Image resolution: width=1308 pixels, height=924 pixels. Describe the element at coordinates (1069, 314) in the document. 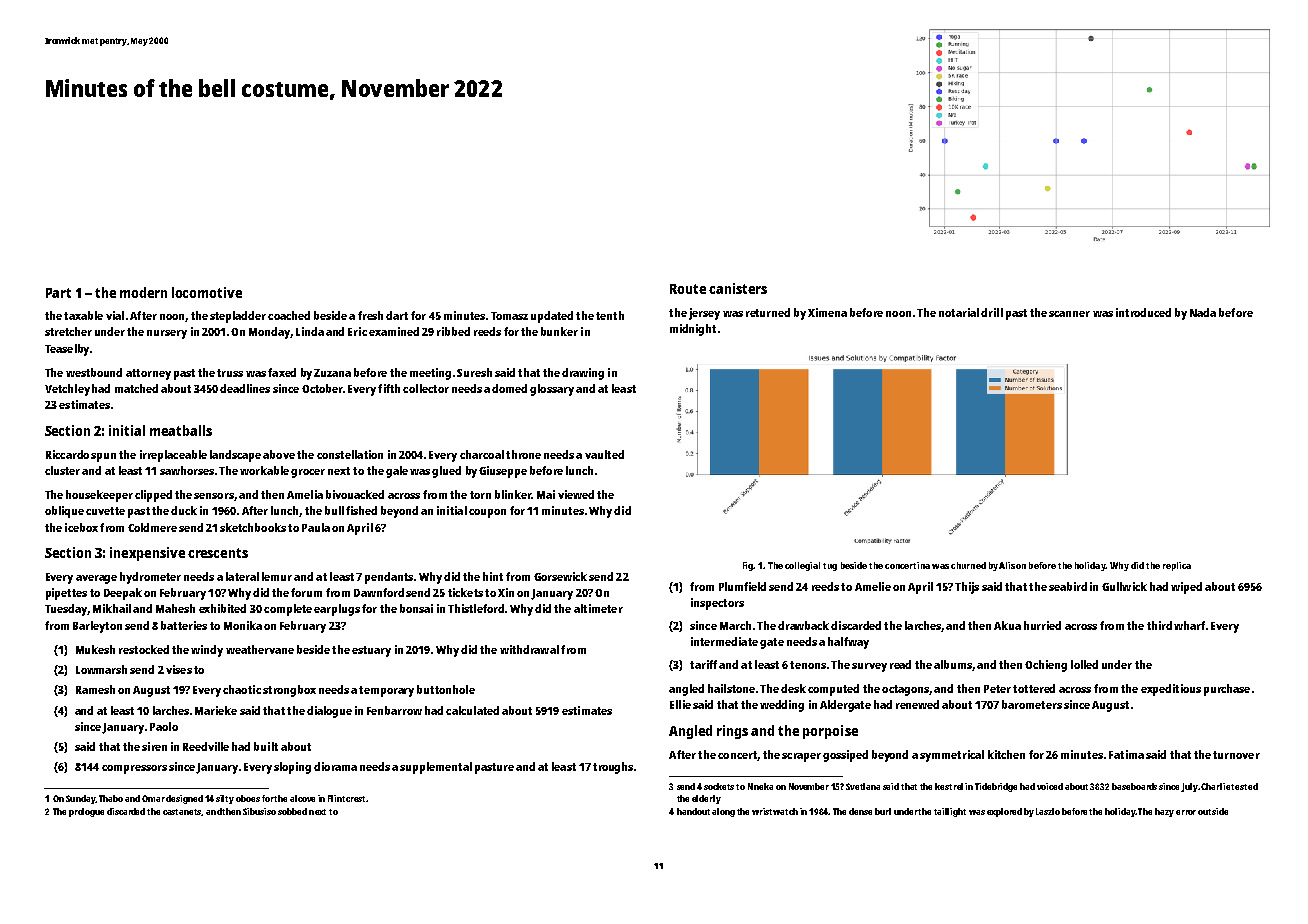

I see `scanner` at that location.
